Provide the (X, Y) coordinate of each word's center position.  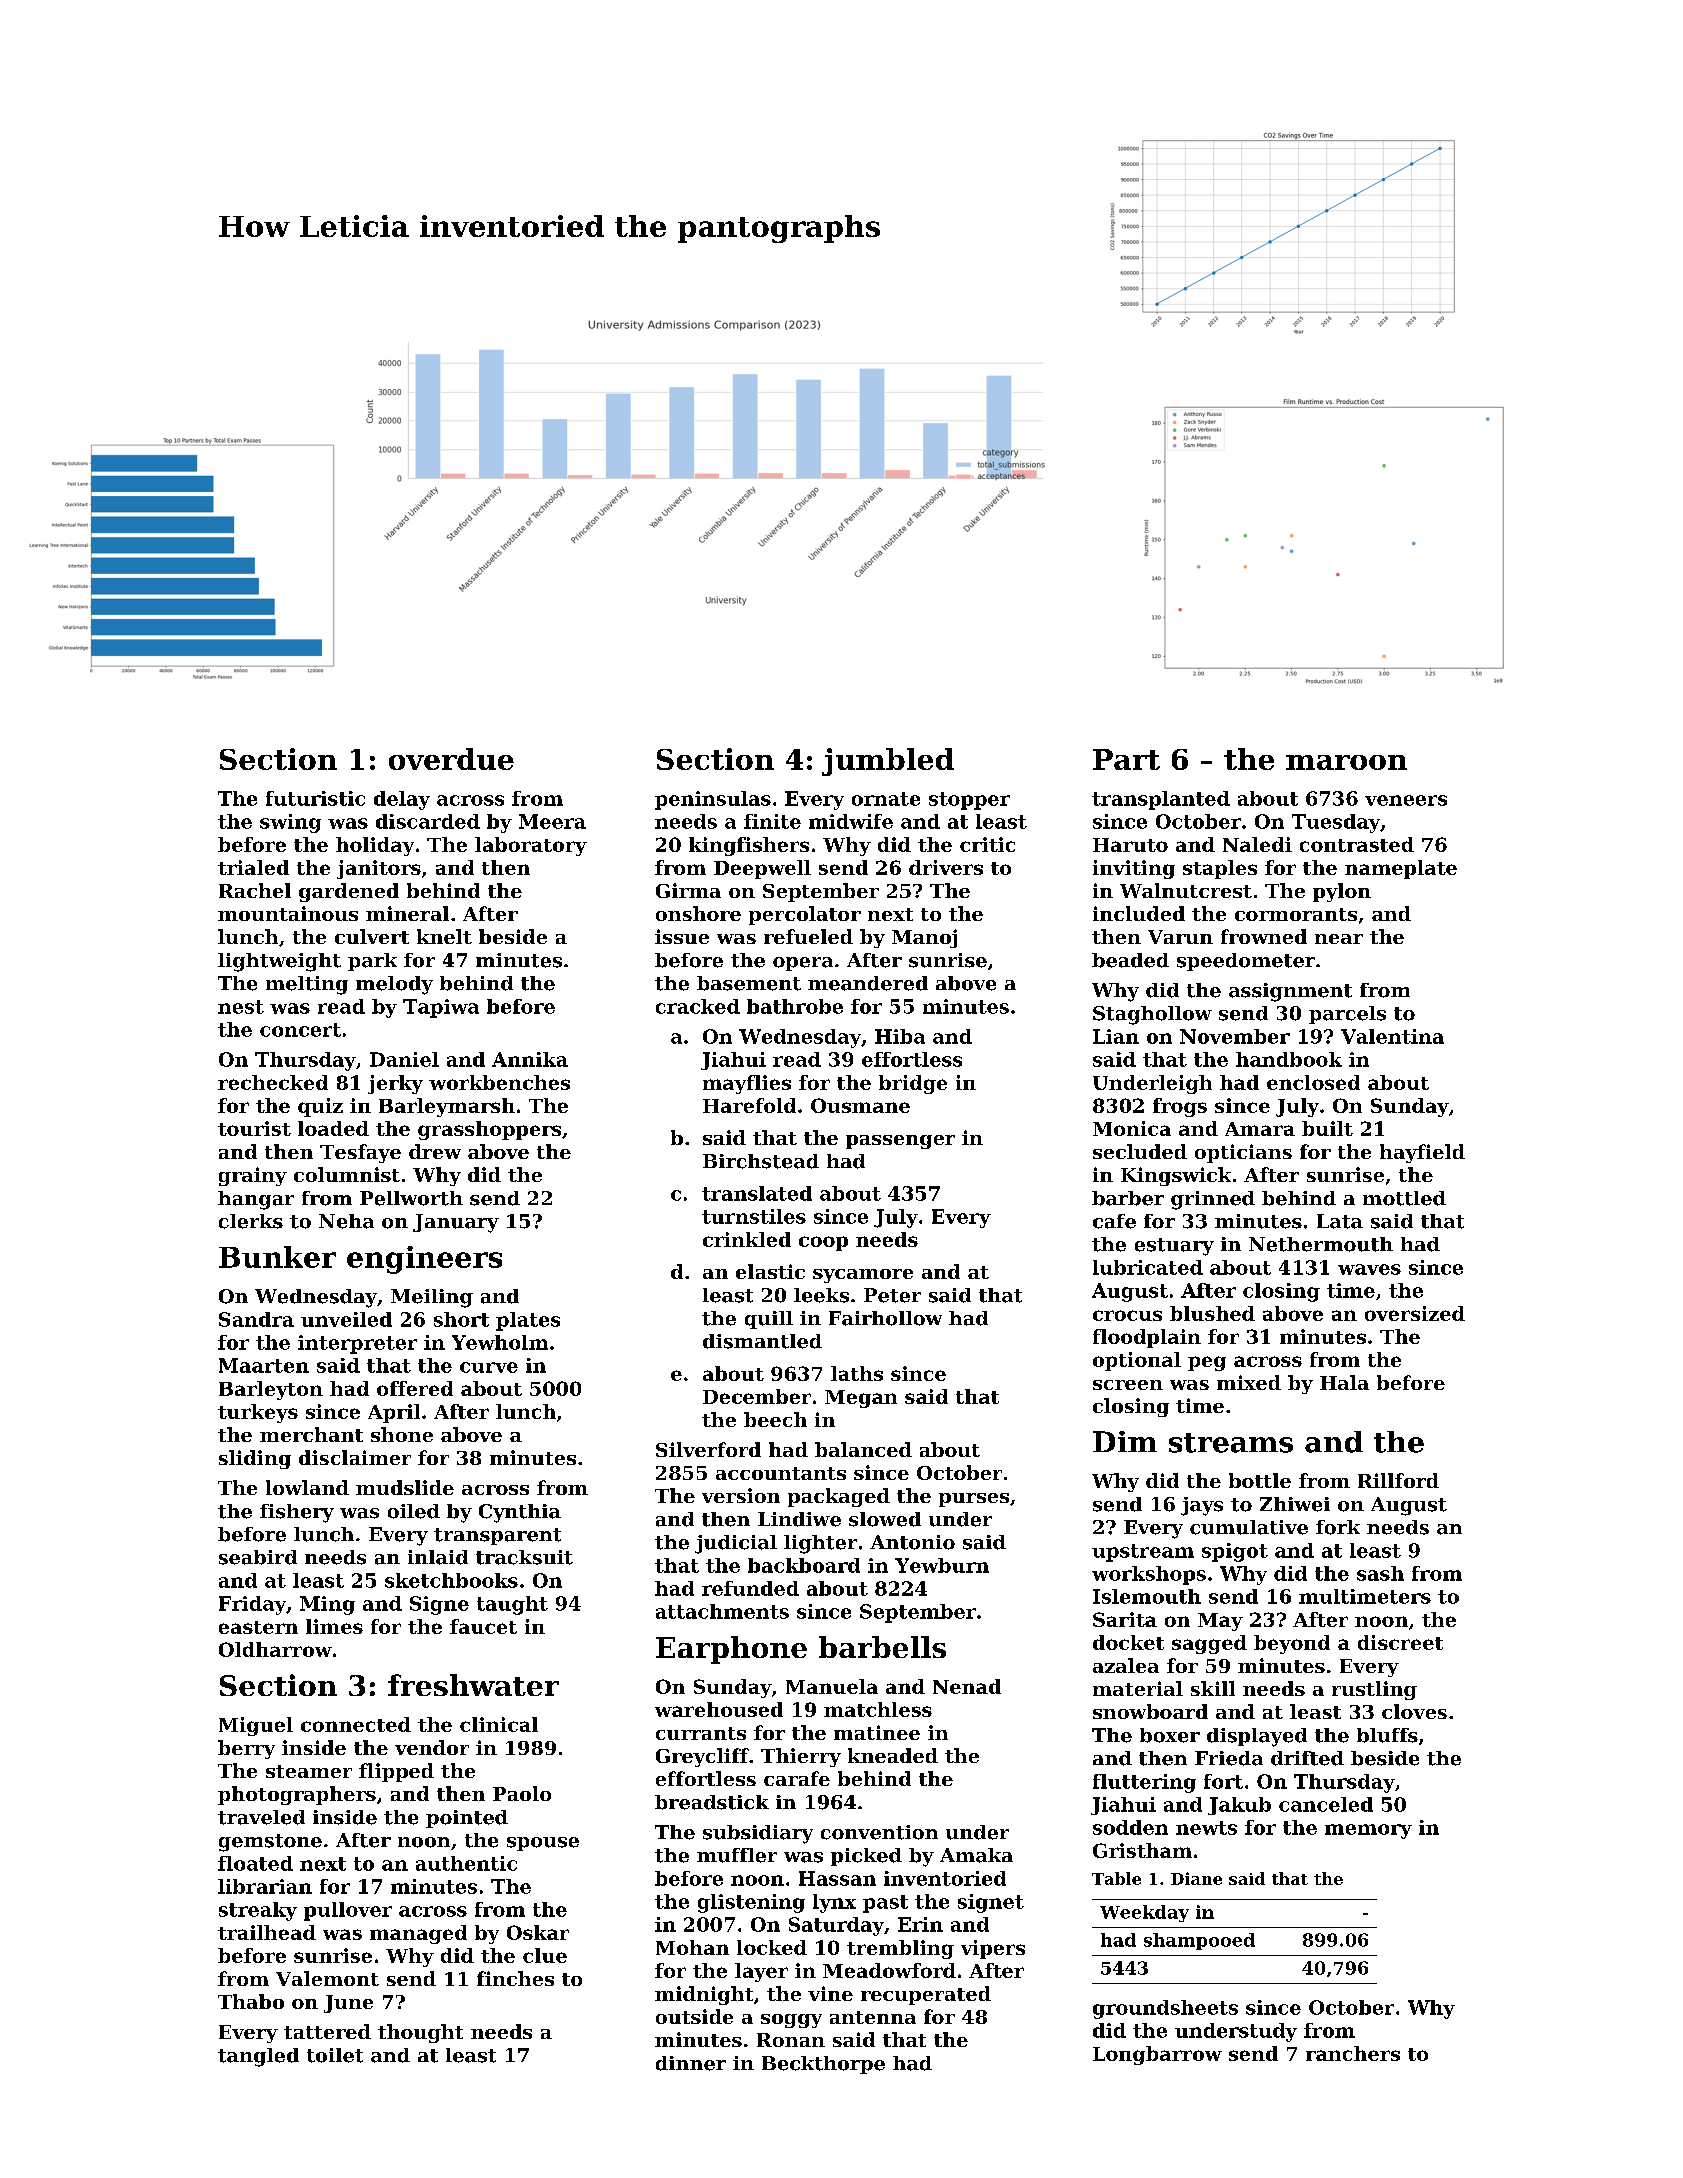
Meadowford (889, 1970)
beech (775, 1419)
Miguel (256, 1726)
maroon (1346, 762)
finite (772, 821)
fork (1338, 1527)
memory (1368, 1831)
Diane (1196, 1878)
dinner (691, 2063)
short (461, 1319)
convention (879, 1832)
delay (402, 800)
